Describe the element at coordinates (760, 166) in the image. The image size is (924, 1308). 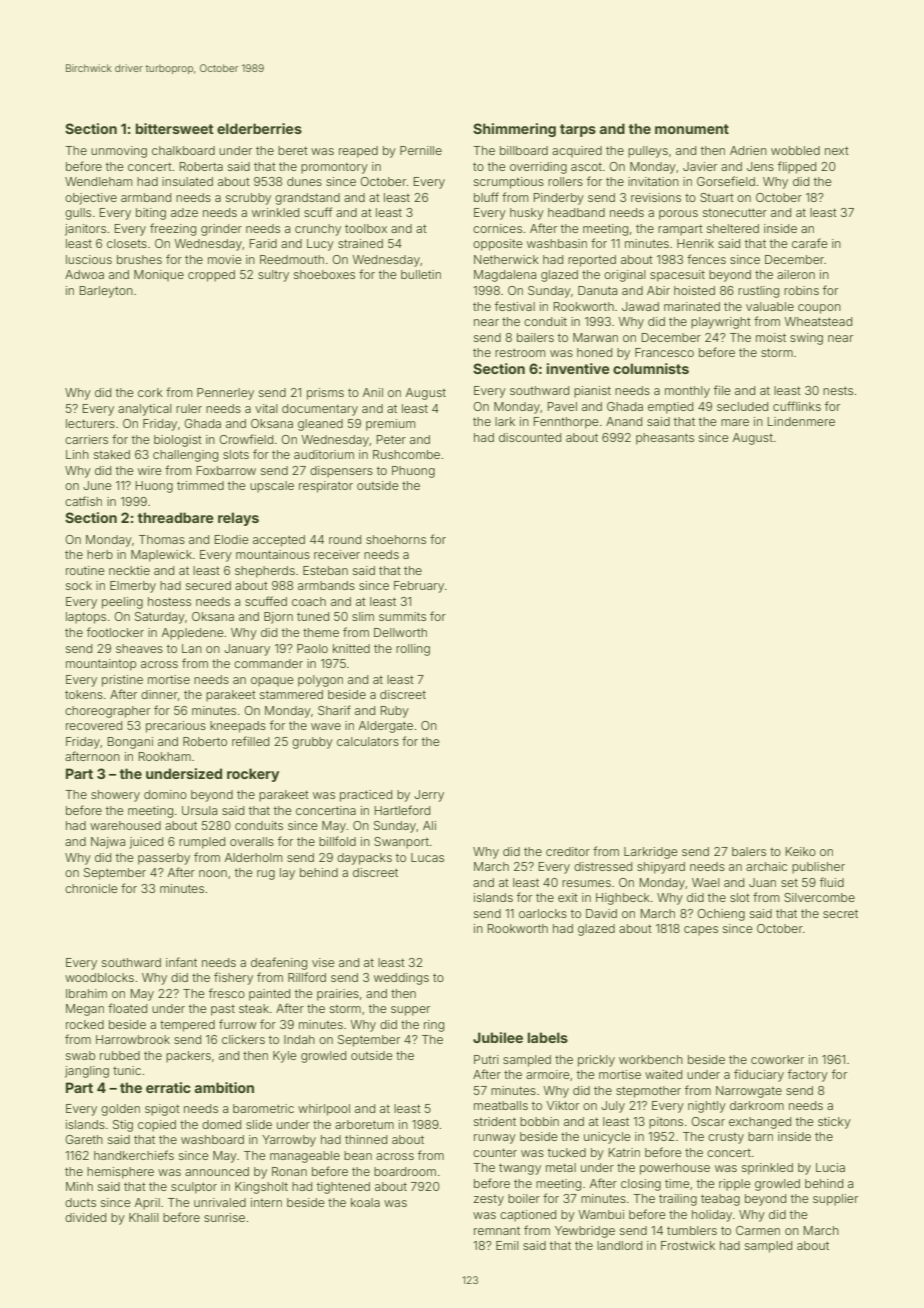
I see `Jens` at that location.
